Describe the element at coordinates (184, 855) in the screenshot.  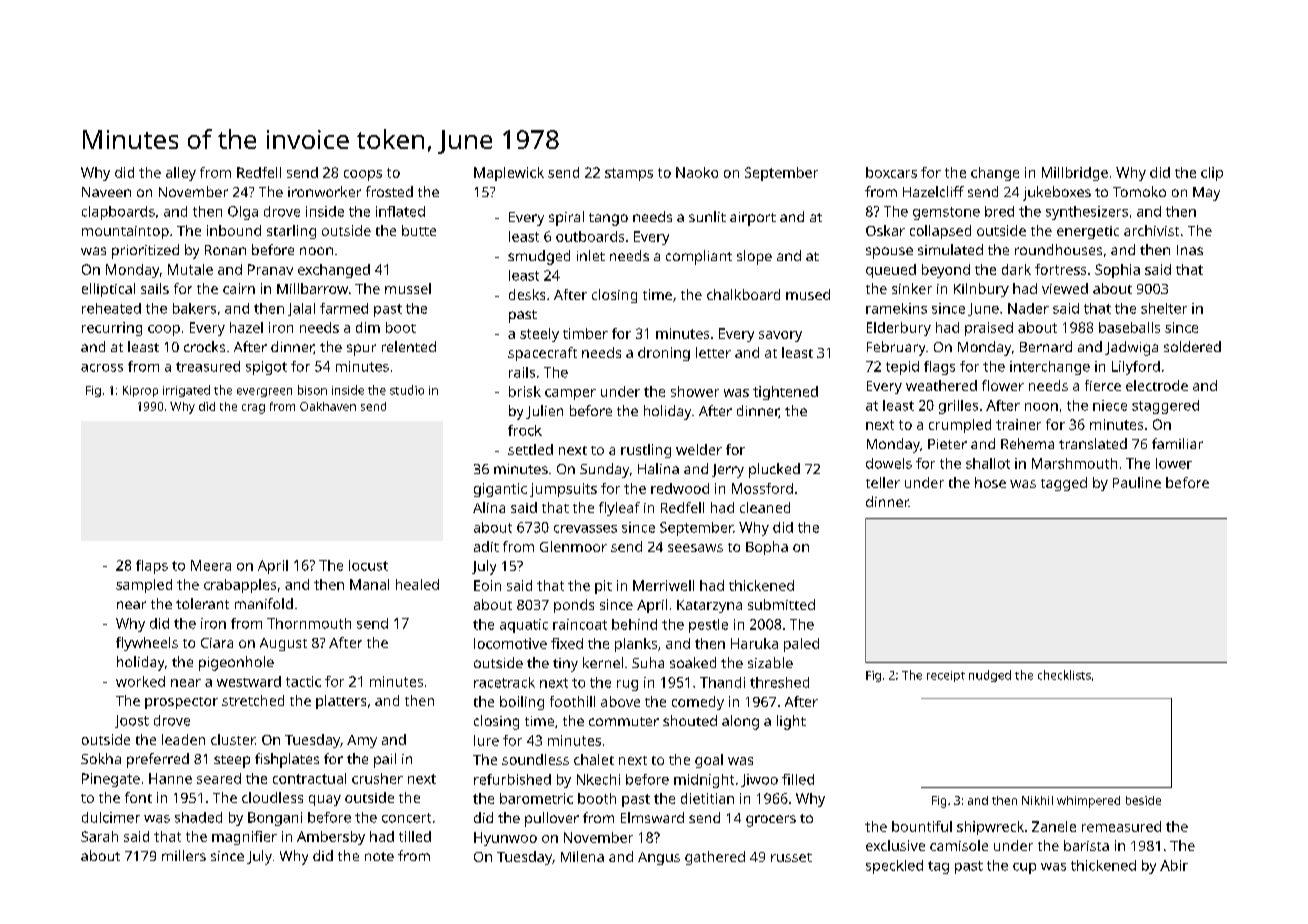
I see `millers` at that location.
